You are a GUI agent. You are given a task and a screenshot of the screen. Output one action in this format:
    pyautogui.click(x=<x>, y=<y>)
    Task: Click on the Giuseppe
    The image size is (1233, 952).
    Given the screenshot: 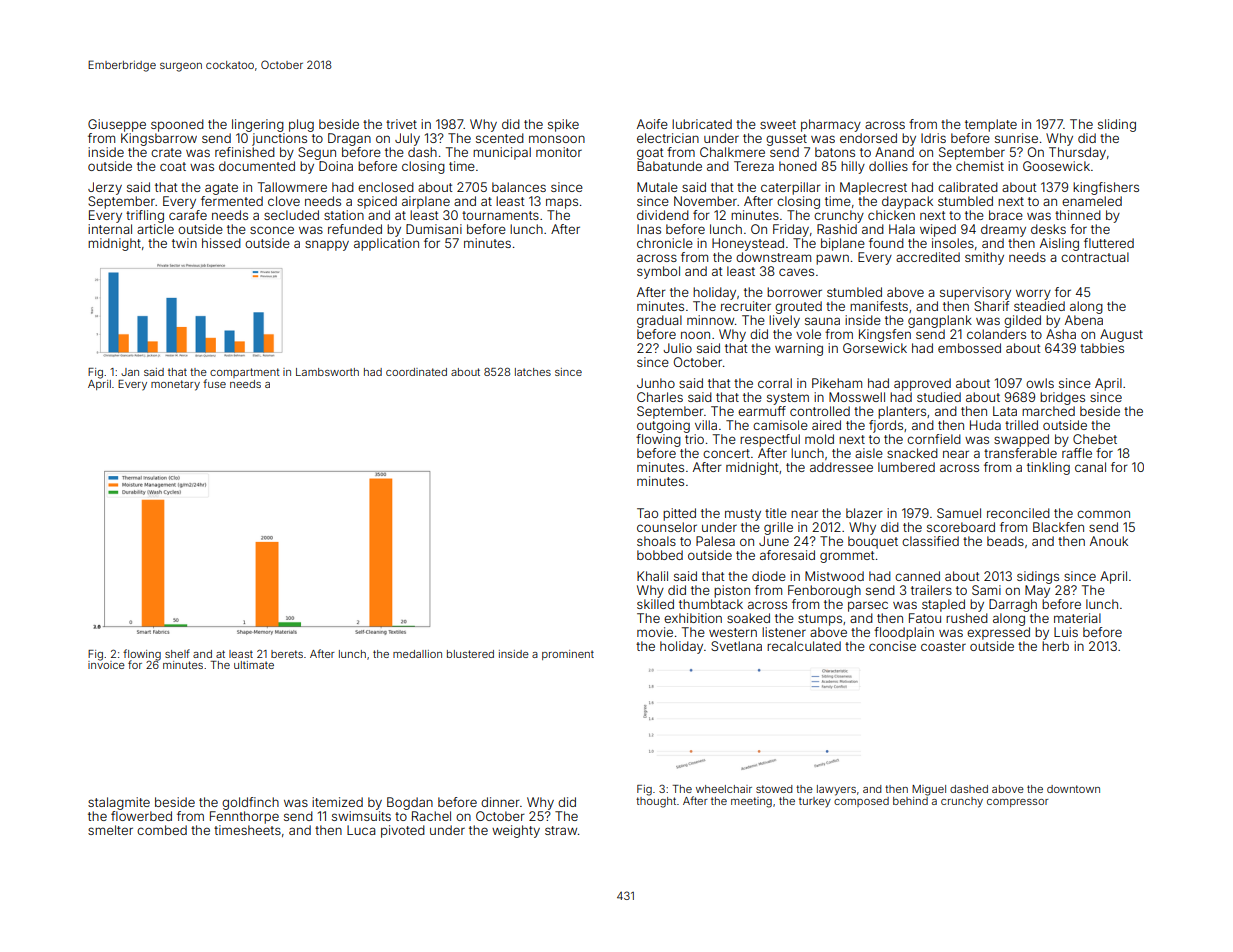 What is the action you would take?
    pyautogui.click(x=117, y=125)
